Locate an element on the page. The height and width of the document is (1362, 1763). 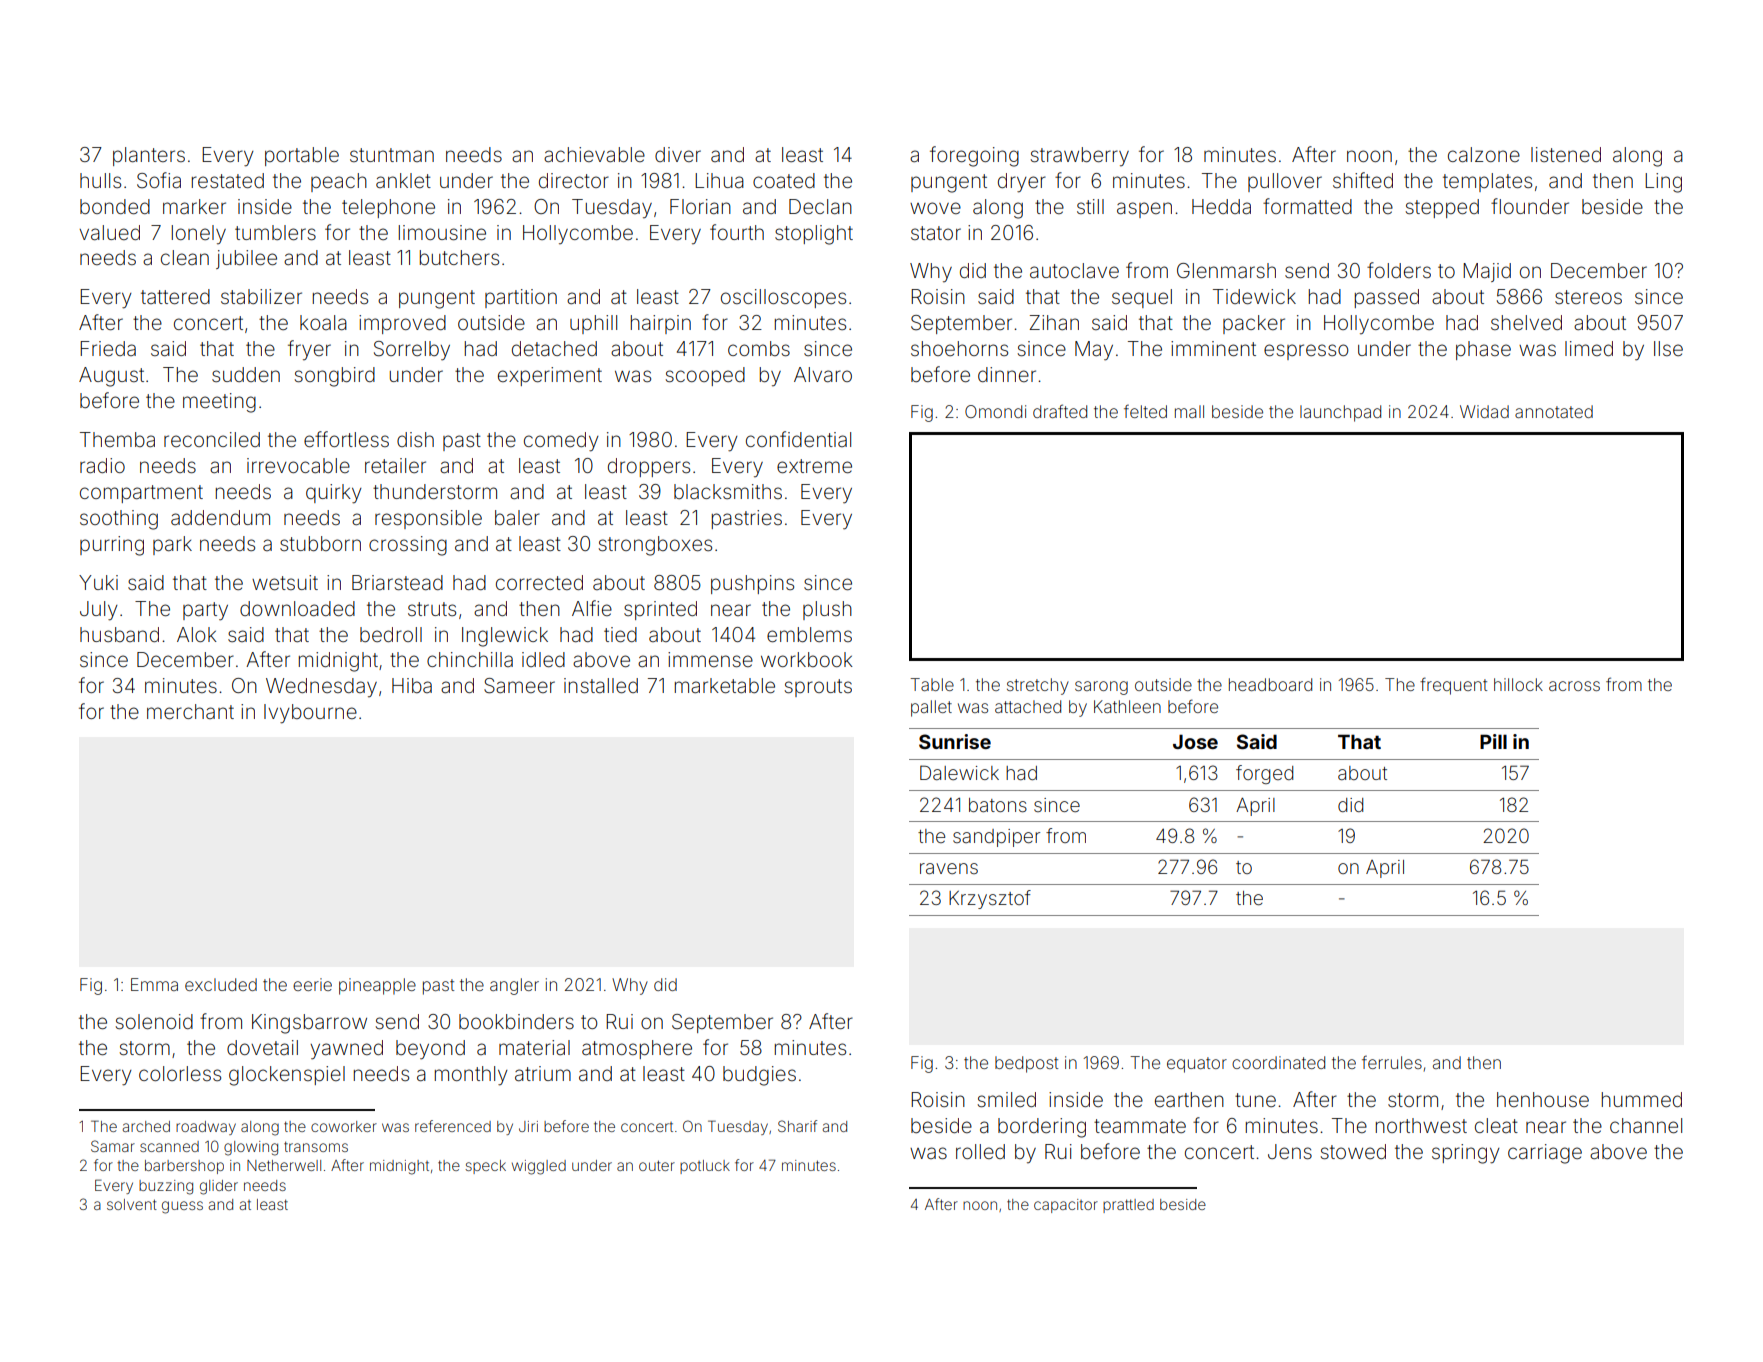
rolled is located at coordinates (980, 1151).
